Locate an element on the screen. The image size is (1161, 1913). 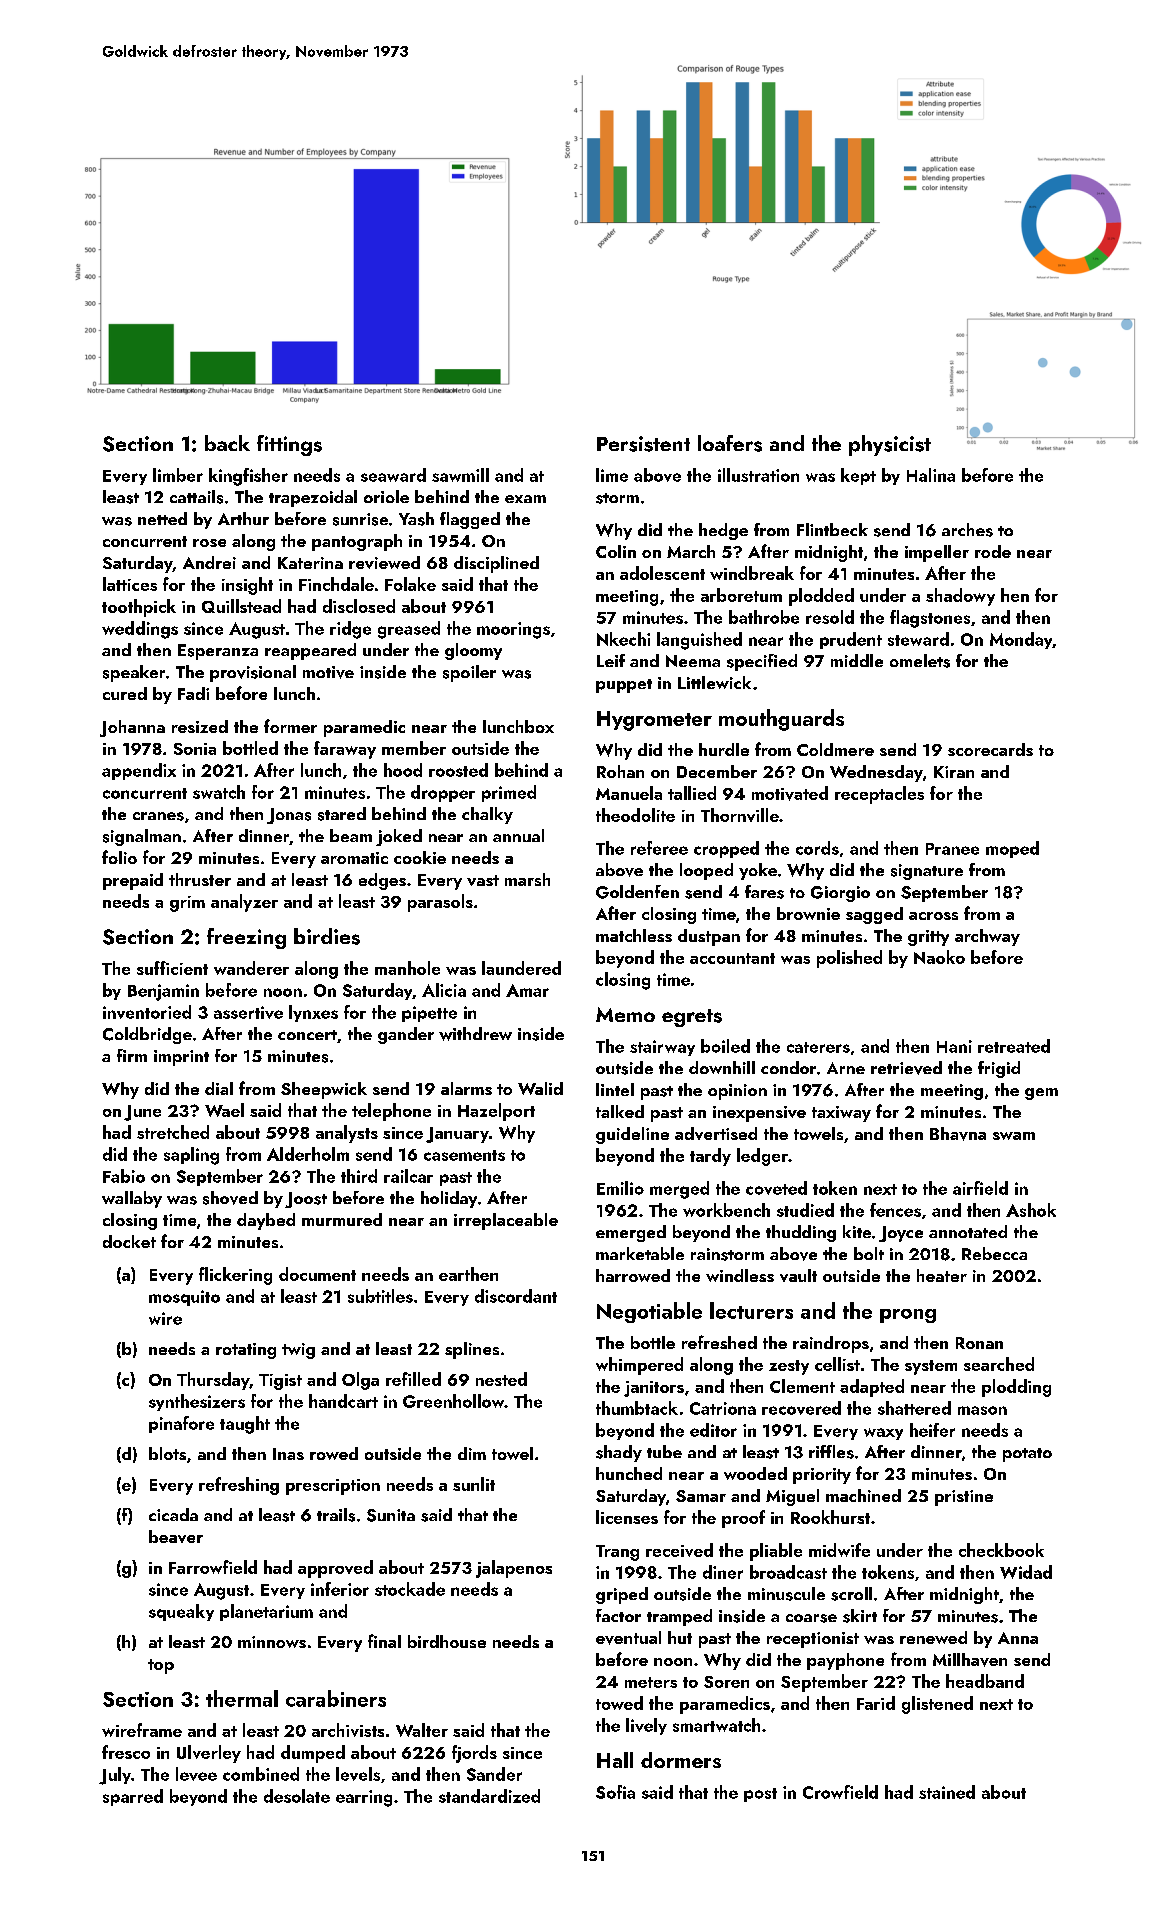
Finchdale is located at coordinates (336, 584).
